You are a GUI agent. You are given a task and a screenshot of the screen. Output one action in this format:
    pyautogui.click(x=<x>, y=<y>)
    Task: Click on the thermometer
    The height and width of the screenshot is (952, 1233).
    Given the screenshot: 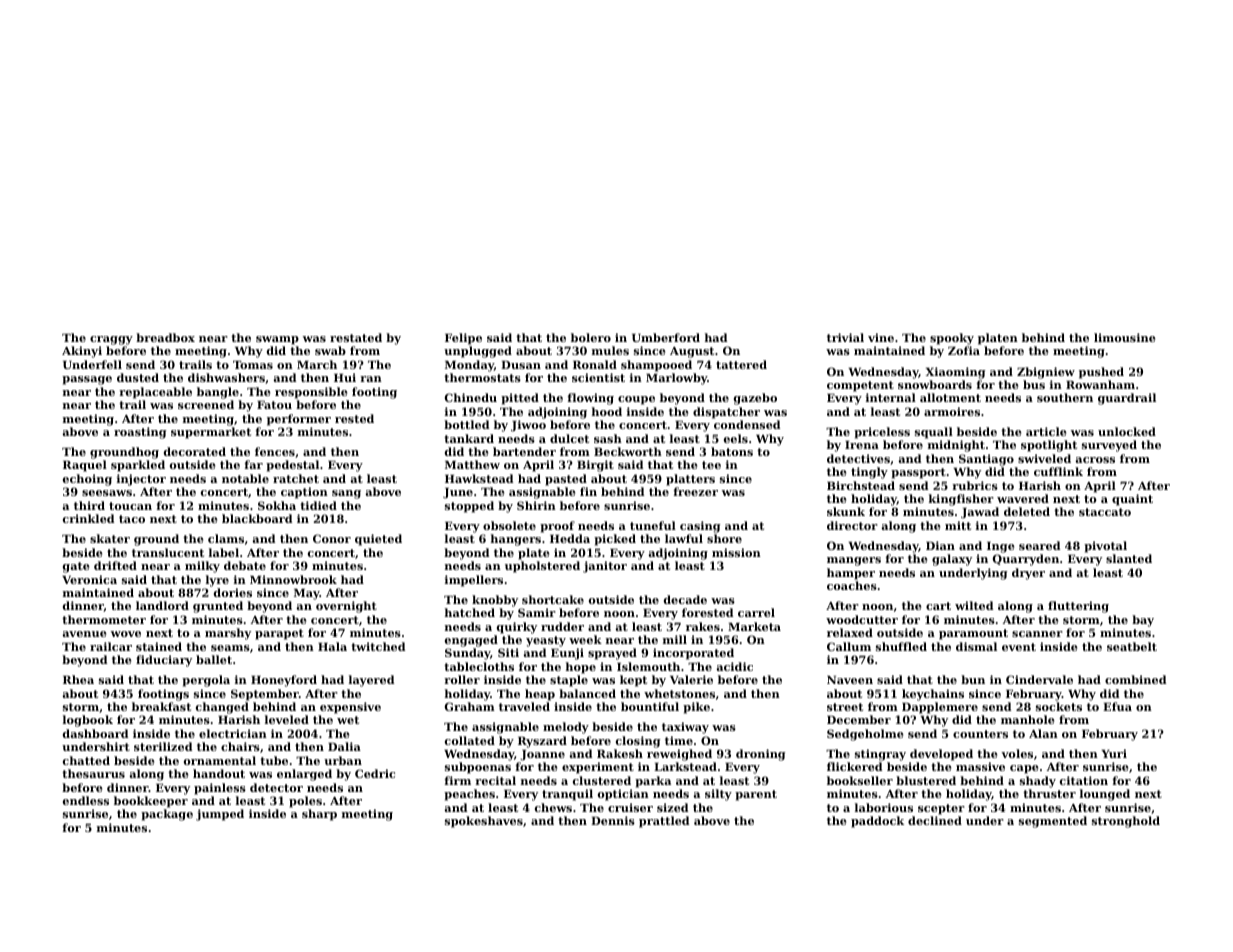 What is the action you would take?
    pyautogui.click(x=104, y=619)
